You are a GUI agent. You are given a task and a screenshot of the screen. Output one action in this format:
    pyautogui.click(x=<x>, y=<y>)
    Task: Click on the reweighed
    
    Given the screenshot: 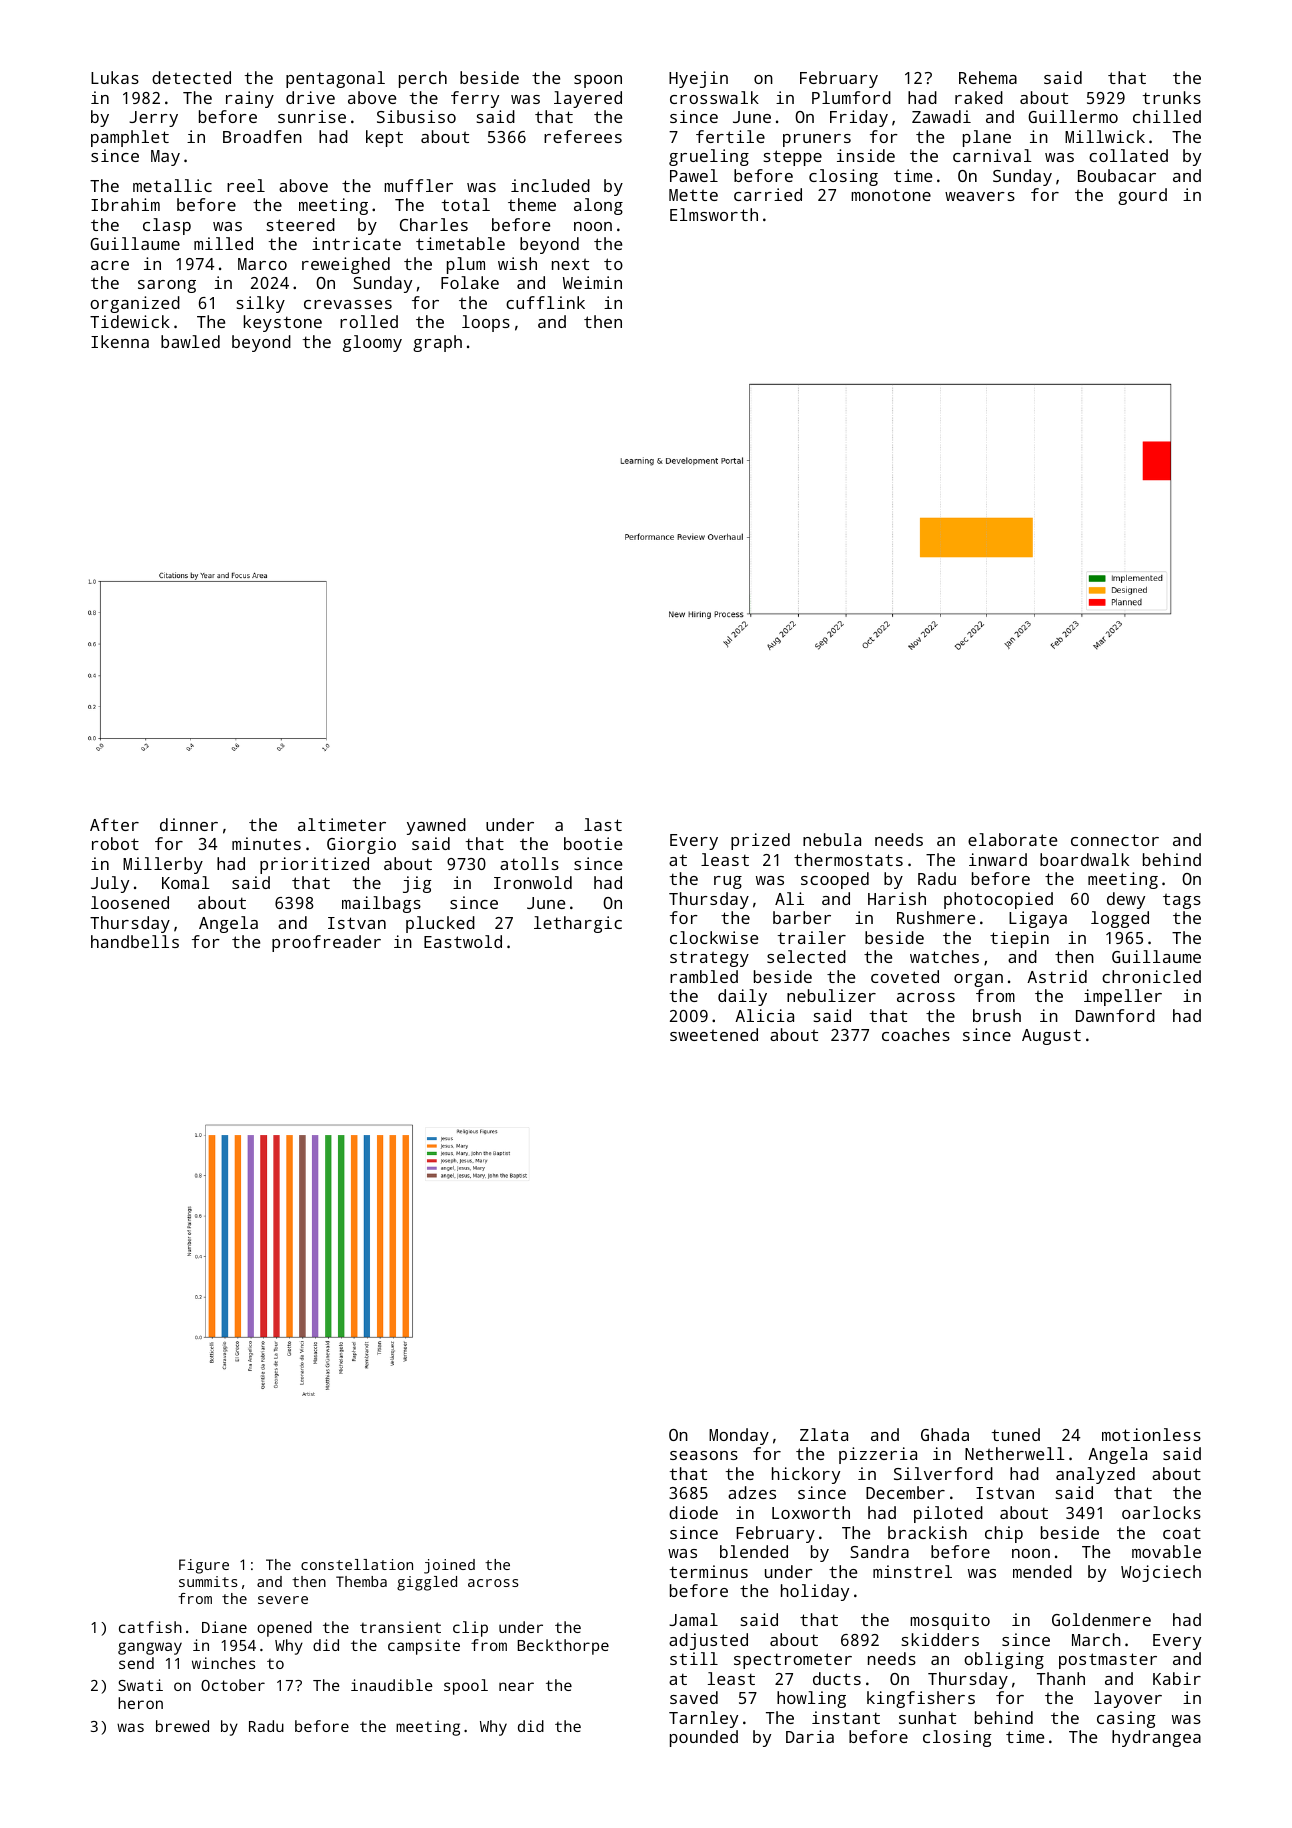 What is the action you would take?
    pyautogui.click(x=346, y=265)
